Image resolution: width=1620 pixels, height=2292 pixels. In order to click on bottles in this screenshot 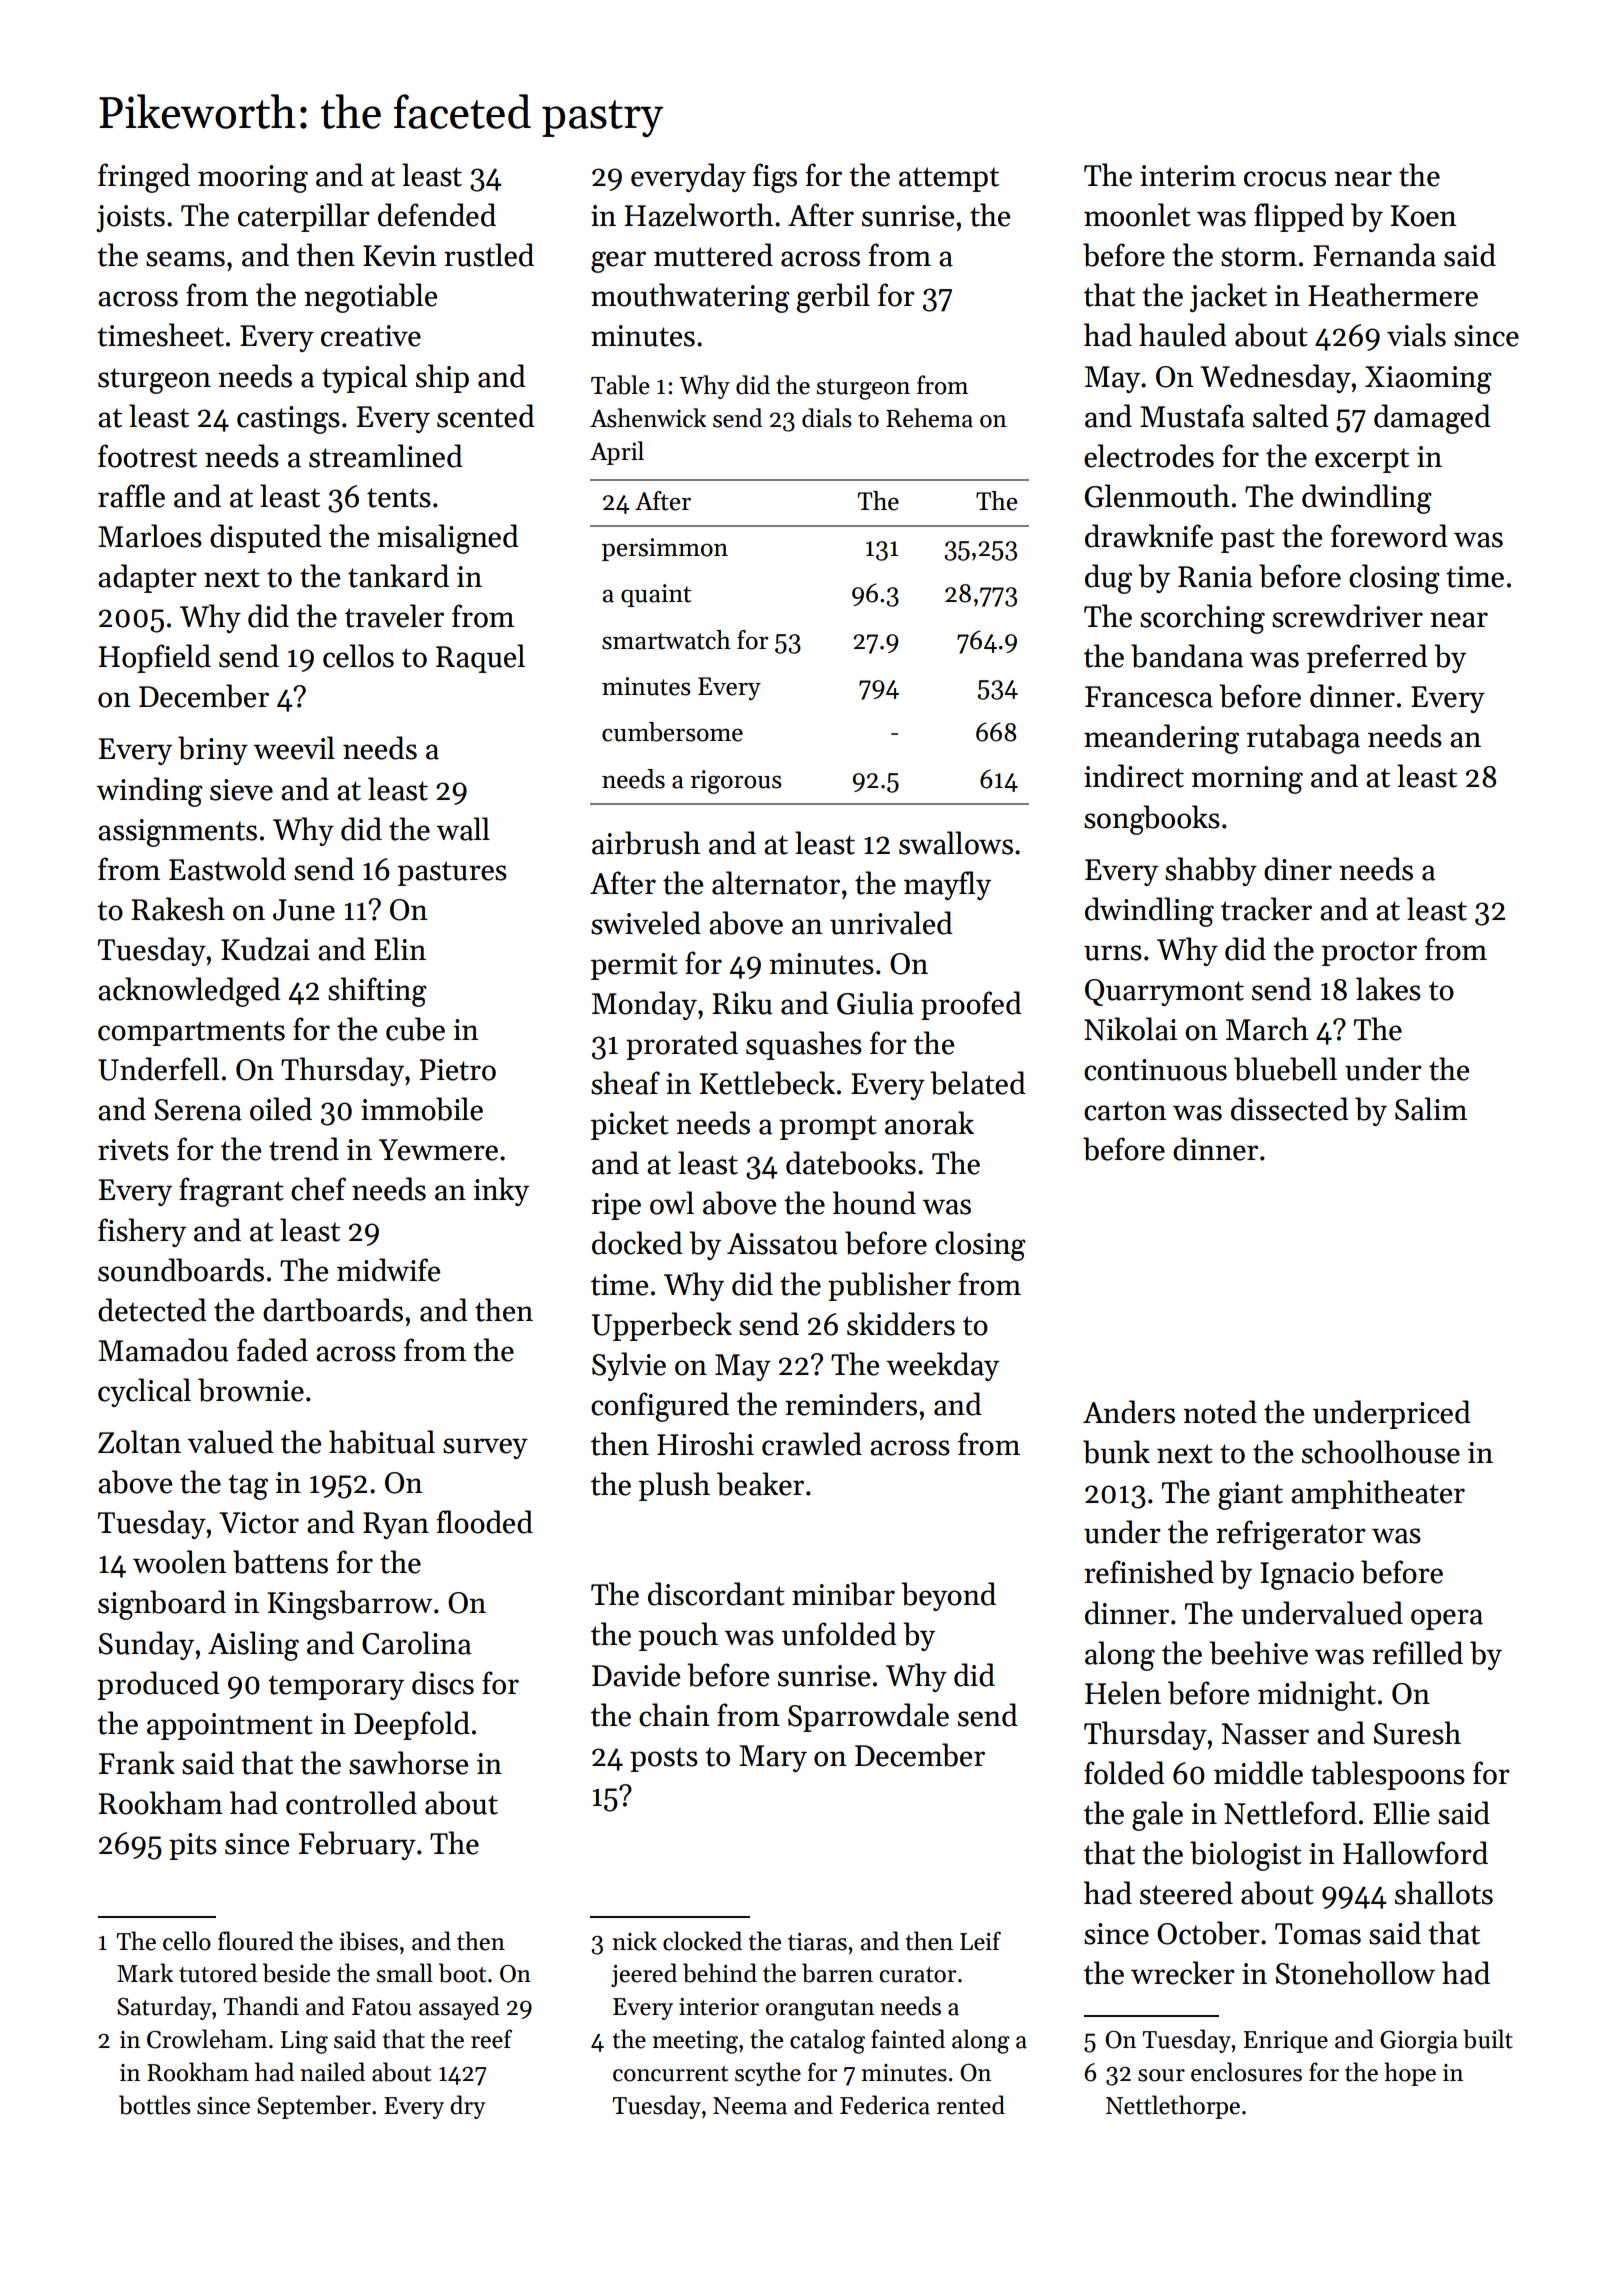, I will do `click(155, 2105)`.
